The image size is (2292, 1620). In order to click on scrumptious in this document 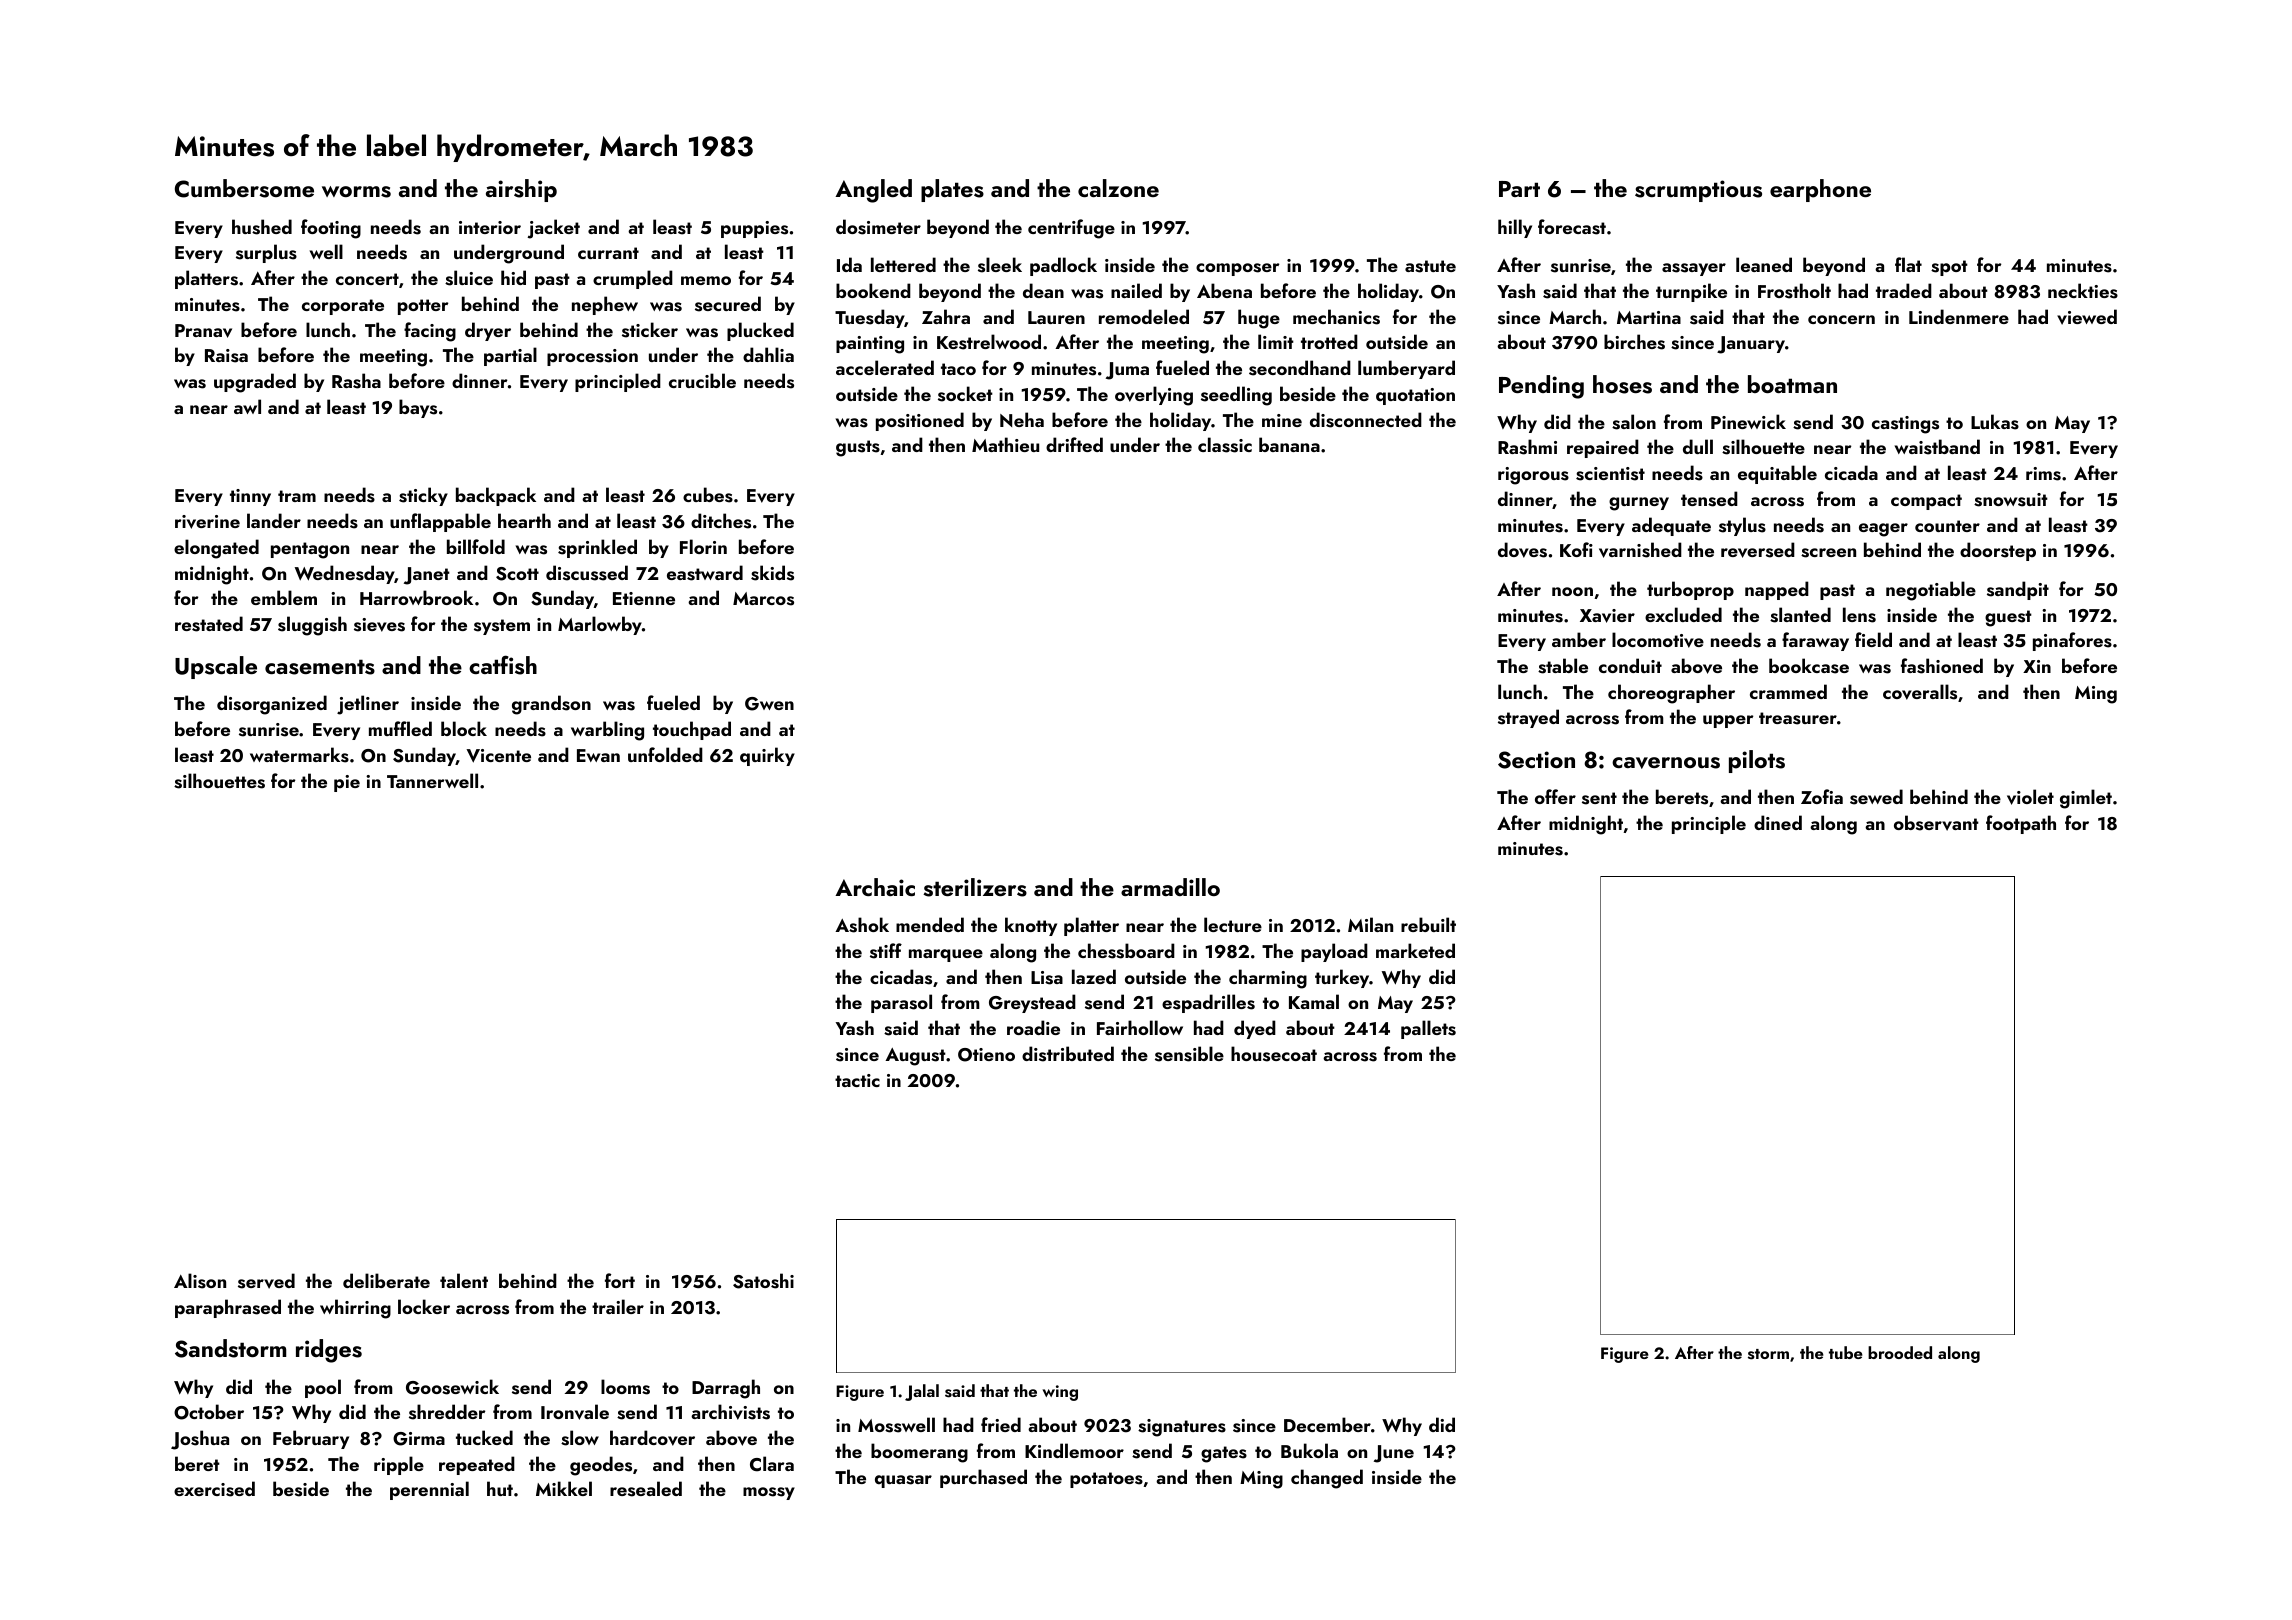, I will do `click(1698, 191)`.
